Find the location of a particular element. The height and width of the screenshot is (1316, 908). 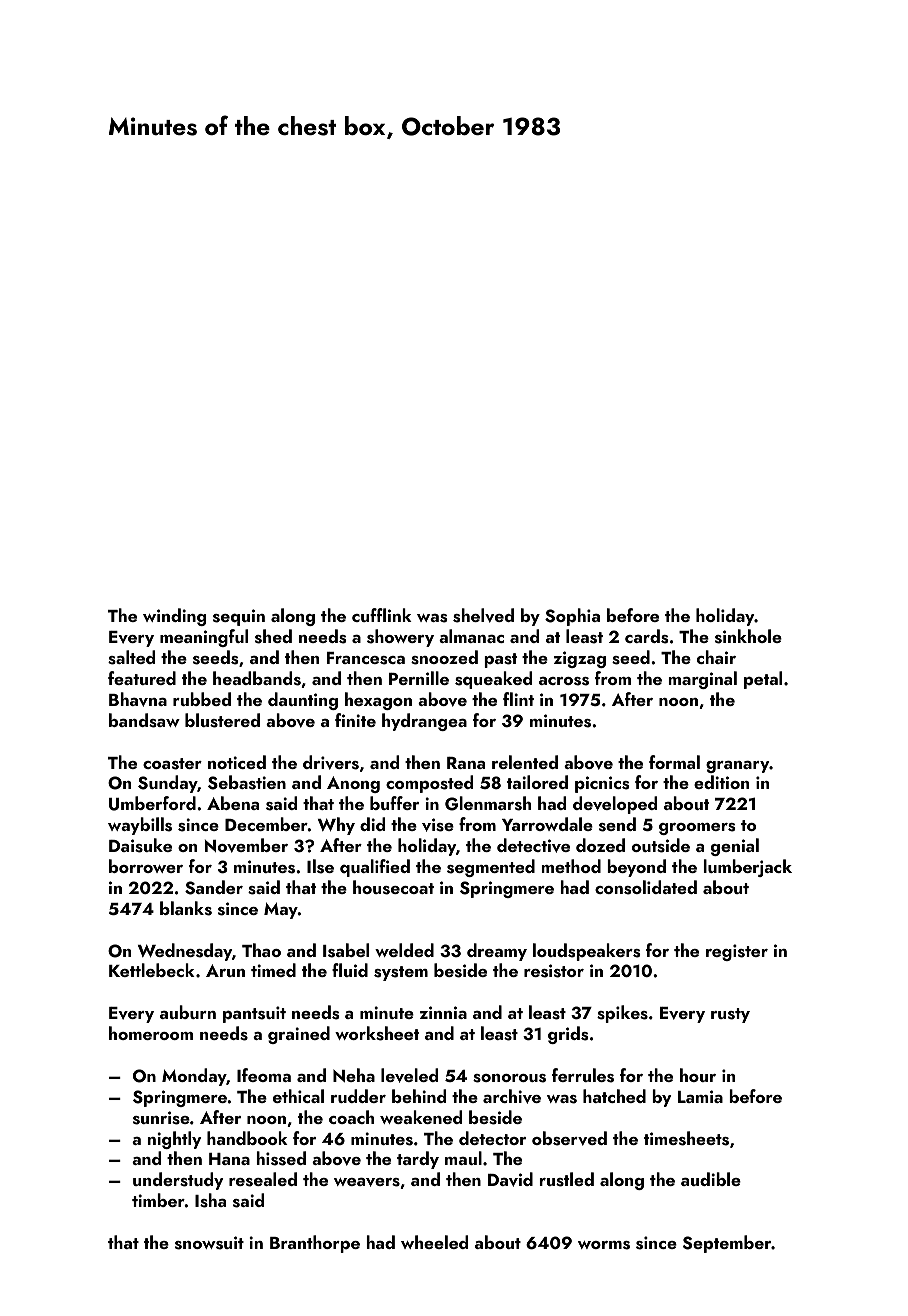

hydrangea is located at coordinates (424, 722).
